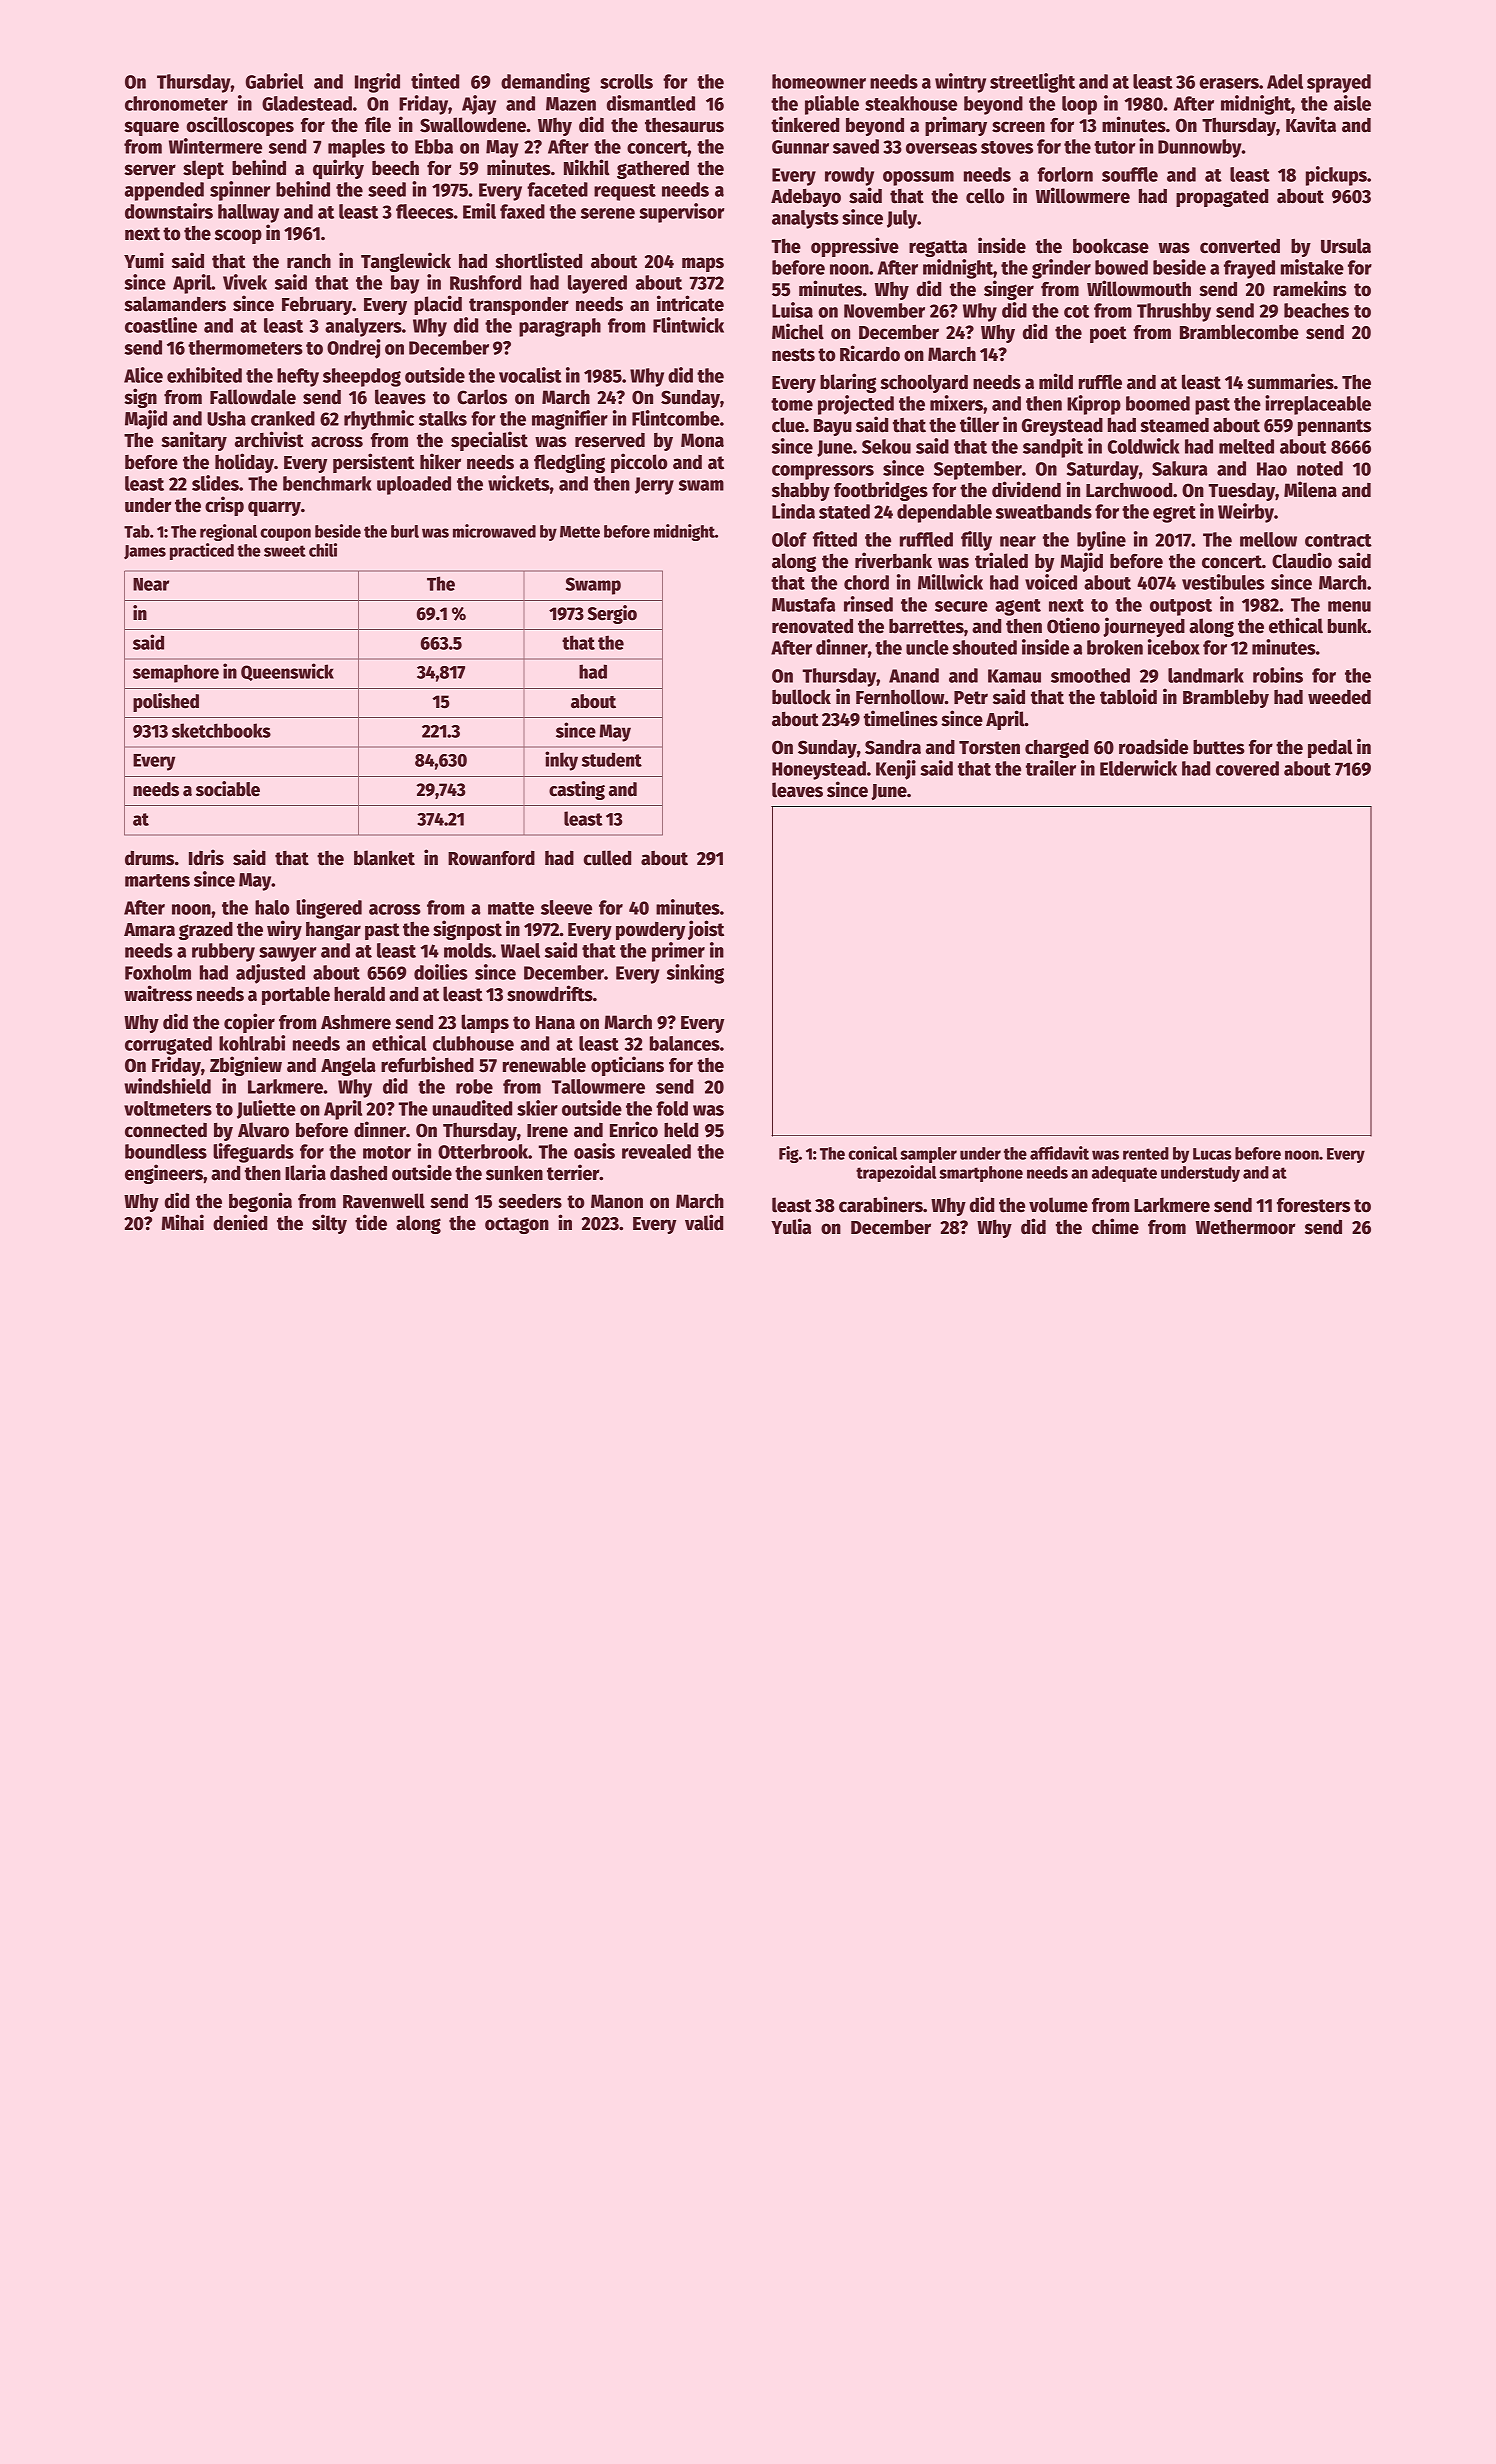  What do you see at coordinates (194, 441) in the screenshot?
I see `sanitary` at bounding box center [194, 441].
